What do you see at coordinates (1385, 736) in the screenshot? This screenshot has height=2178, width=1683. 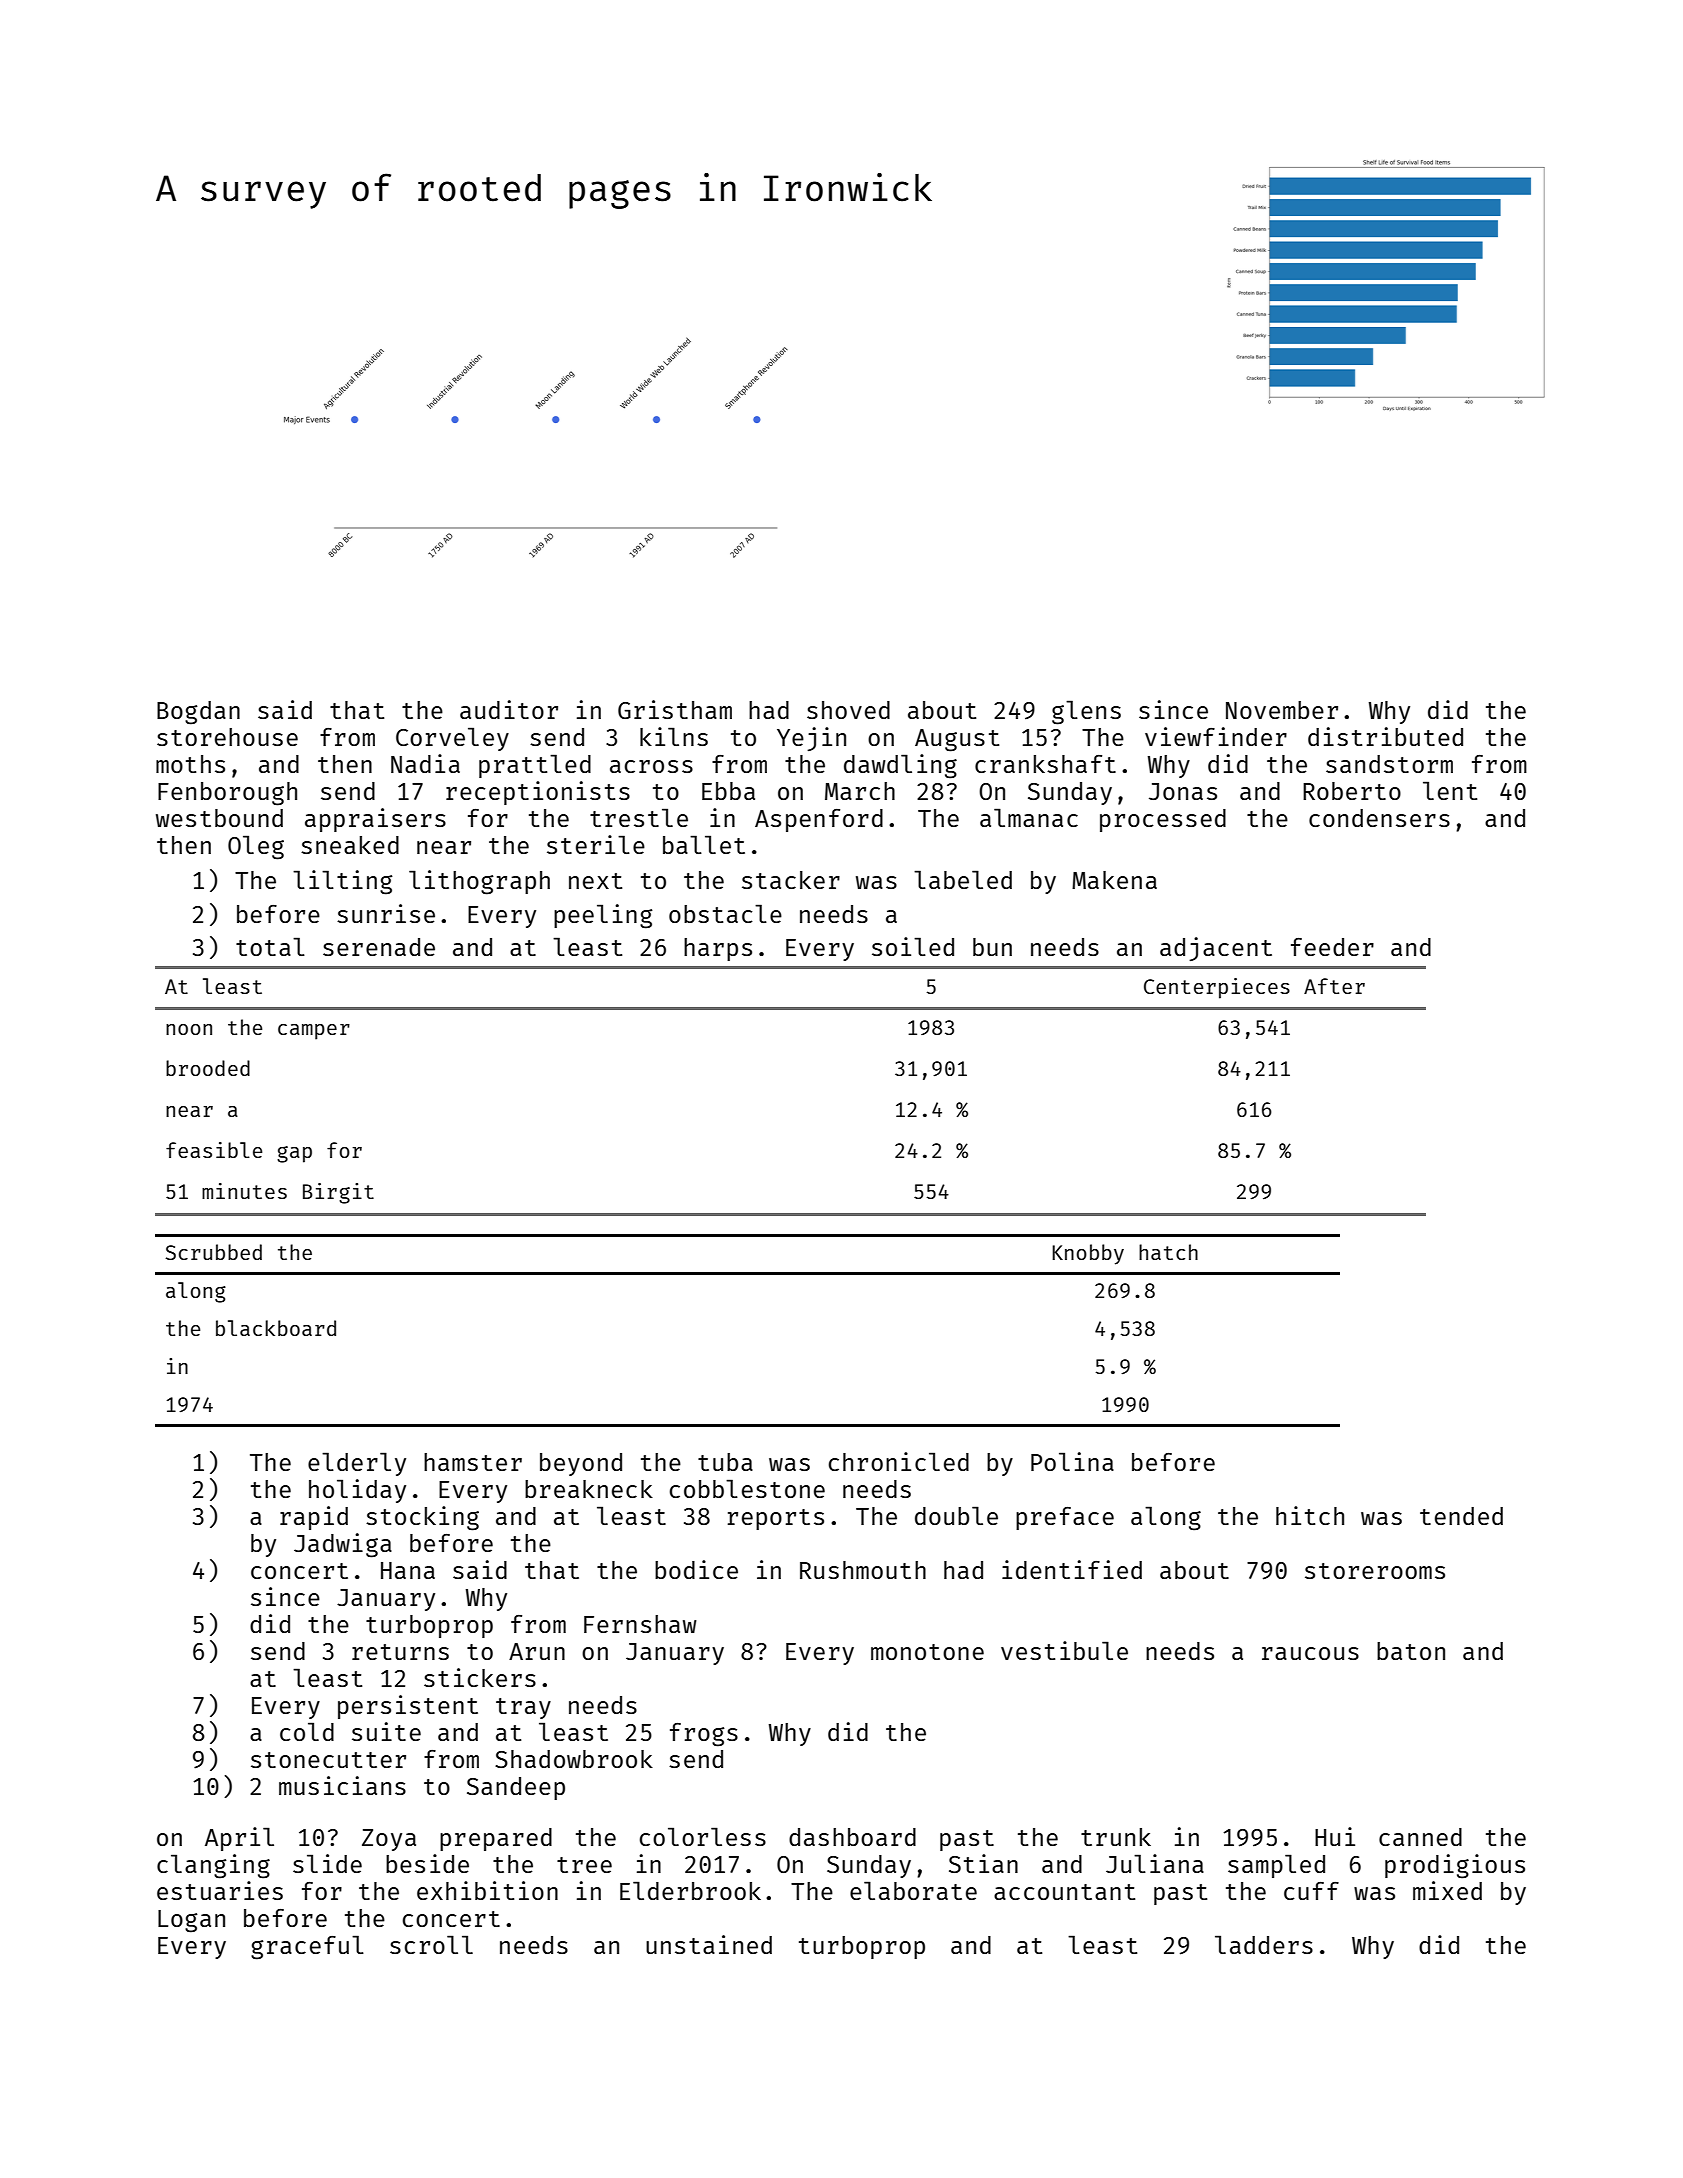 I see `distributed` at bounding box center [1385, 736].
